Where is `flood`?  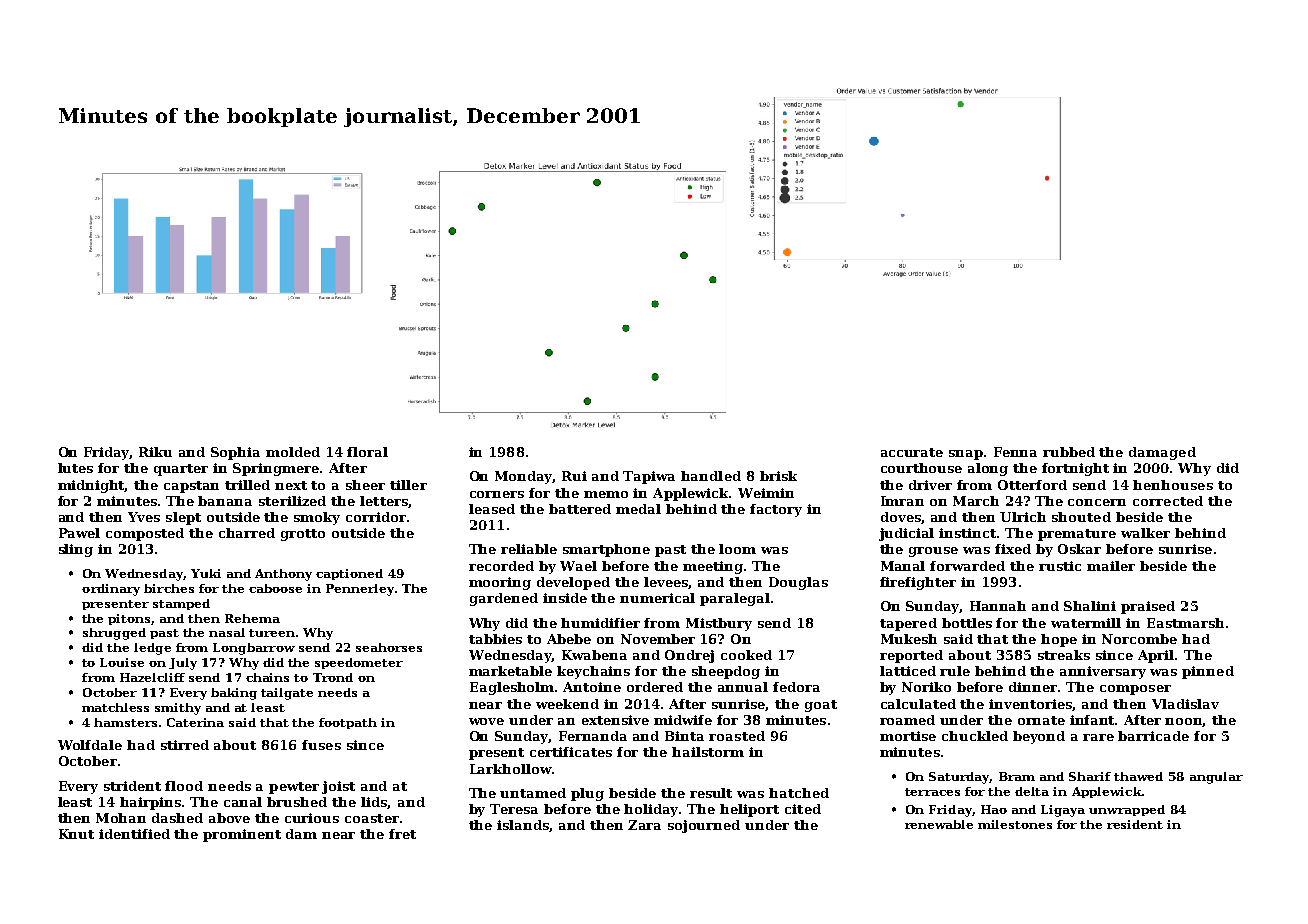
flood is located at coordinates (184, 786).
